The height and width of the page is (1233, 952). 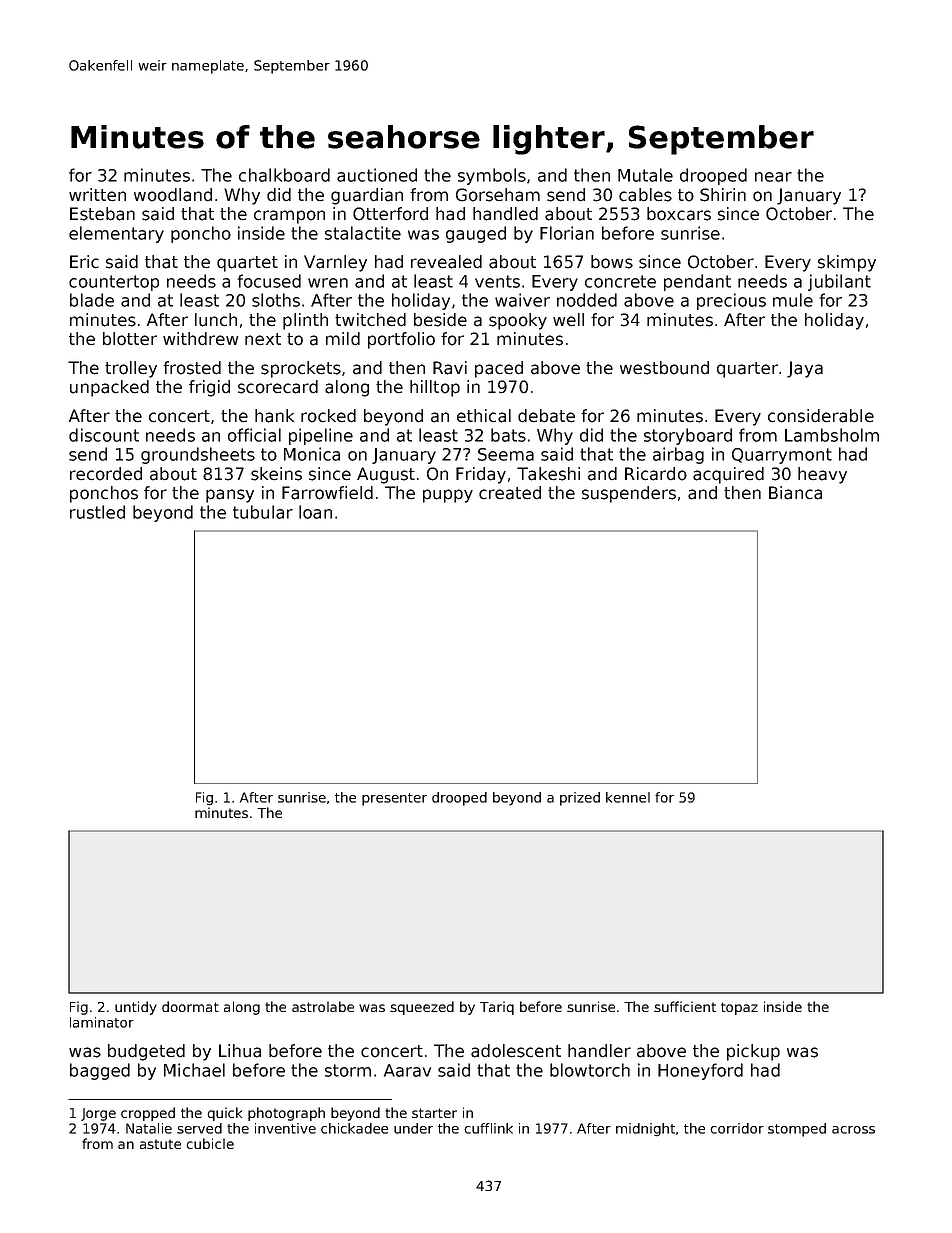 I want to click on discount, so click(x=104, y=435).
